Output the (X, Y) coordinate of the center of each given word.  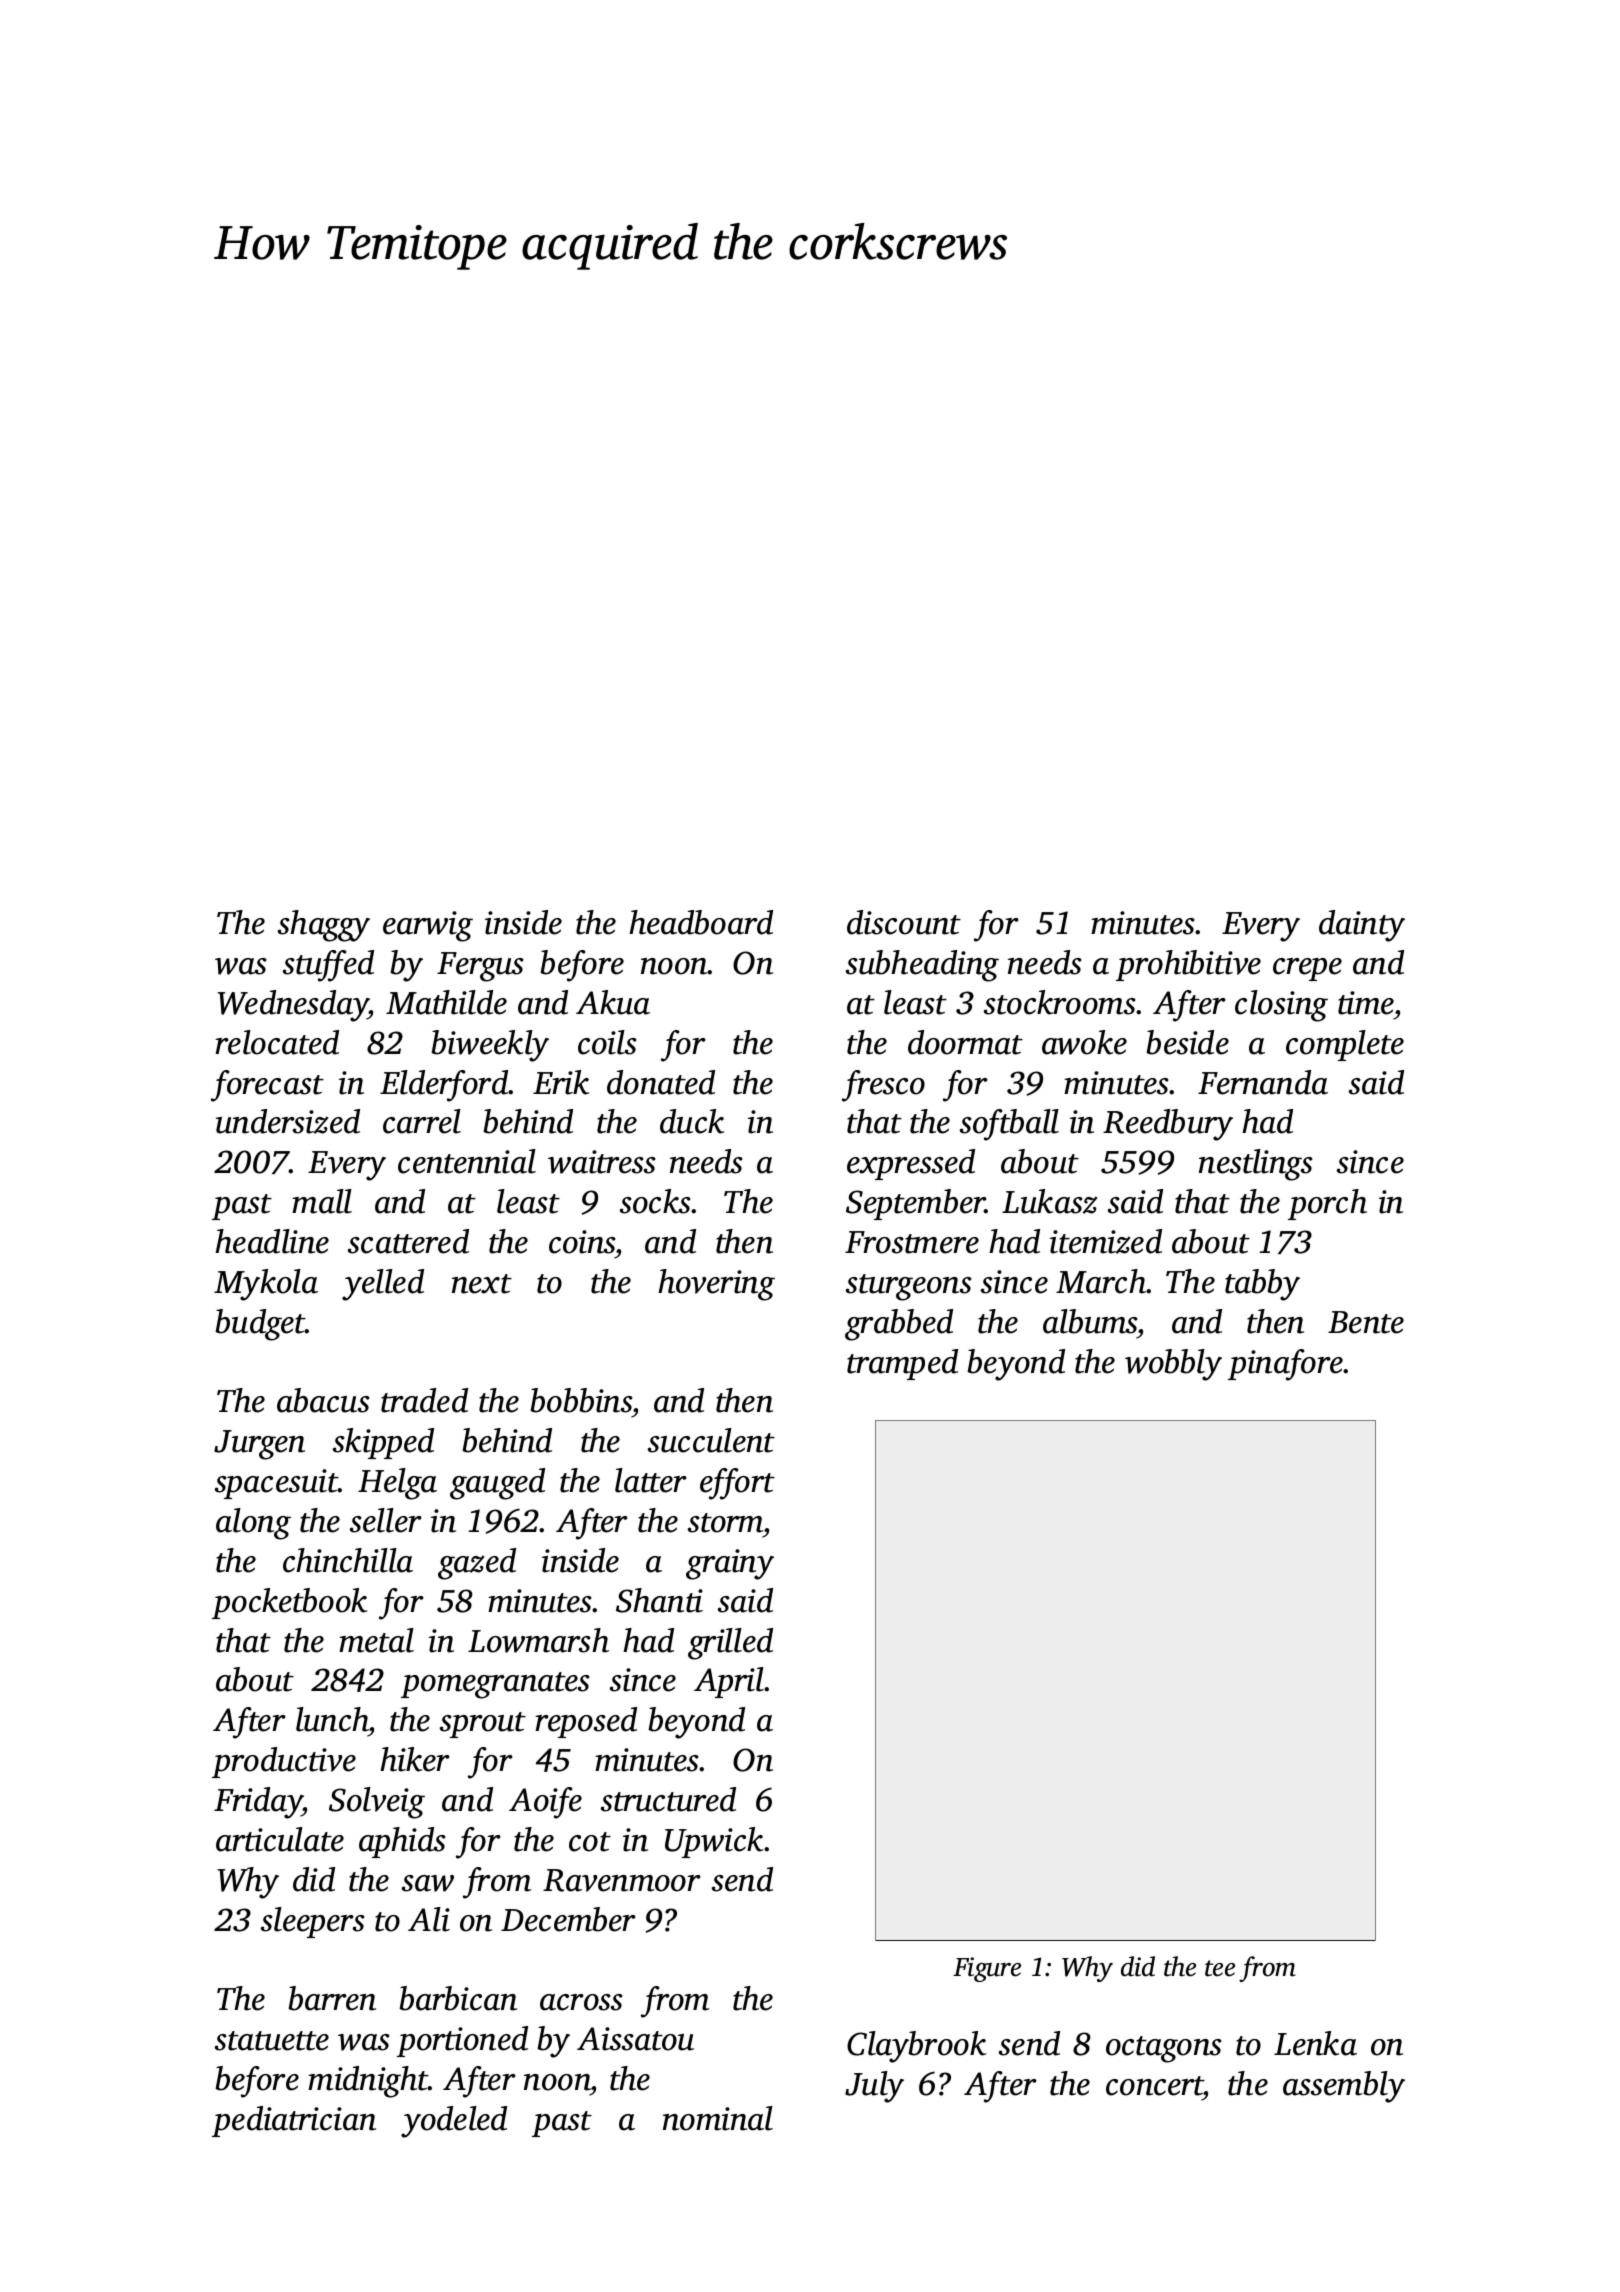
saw (428, 1883)
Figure (987, 1969)
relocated (277, 1042)
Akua (613, 1002)
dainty (1362, 926)
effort (737, 1484)
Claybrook (916, 2047)
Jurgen (259, 1445)
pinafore (1285, 1365)
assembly (1344, 2087)
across (581, 2002)
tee (1220, 1968)
